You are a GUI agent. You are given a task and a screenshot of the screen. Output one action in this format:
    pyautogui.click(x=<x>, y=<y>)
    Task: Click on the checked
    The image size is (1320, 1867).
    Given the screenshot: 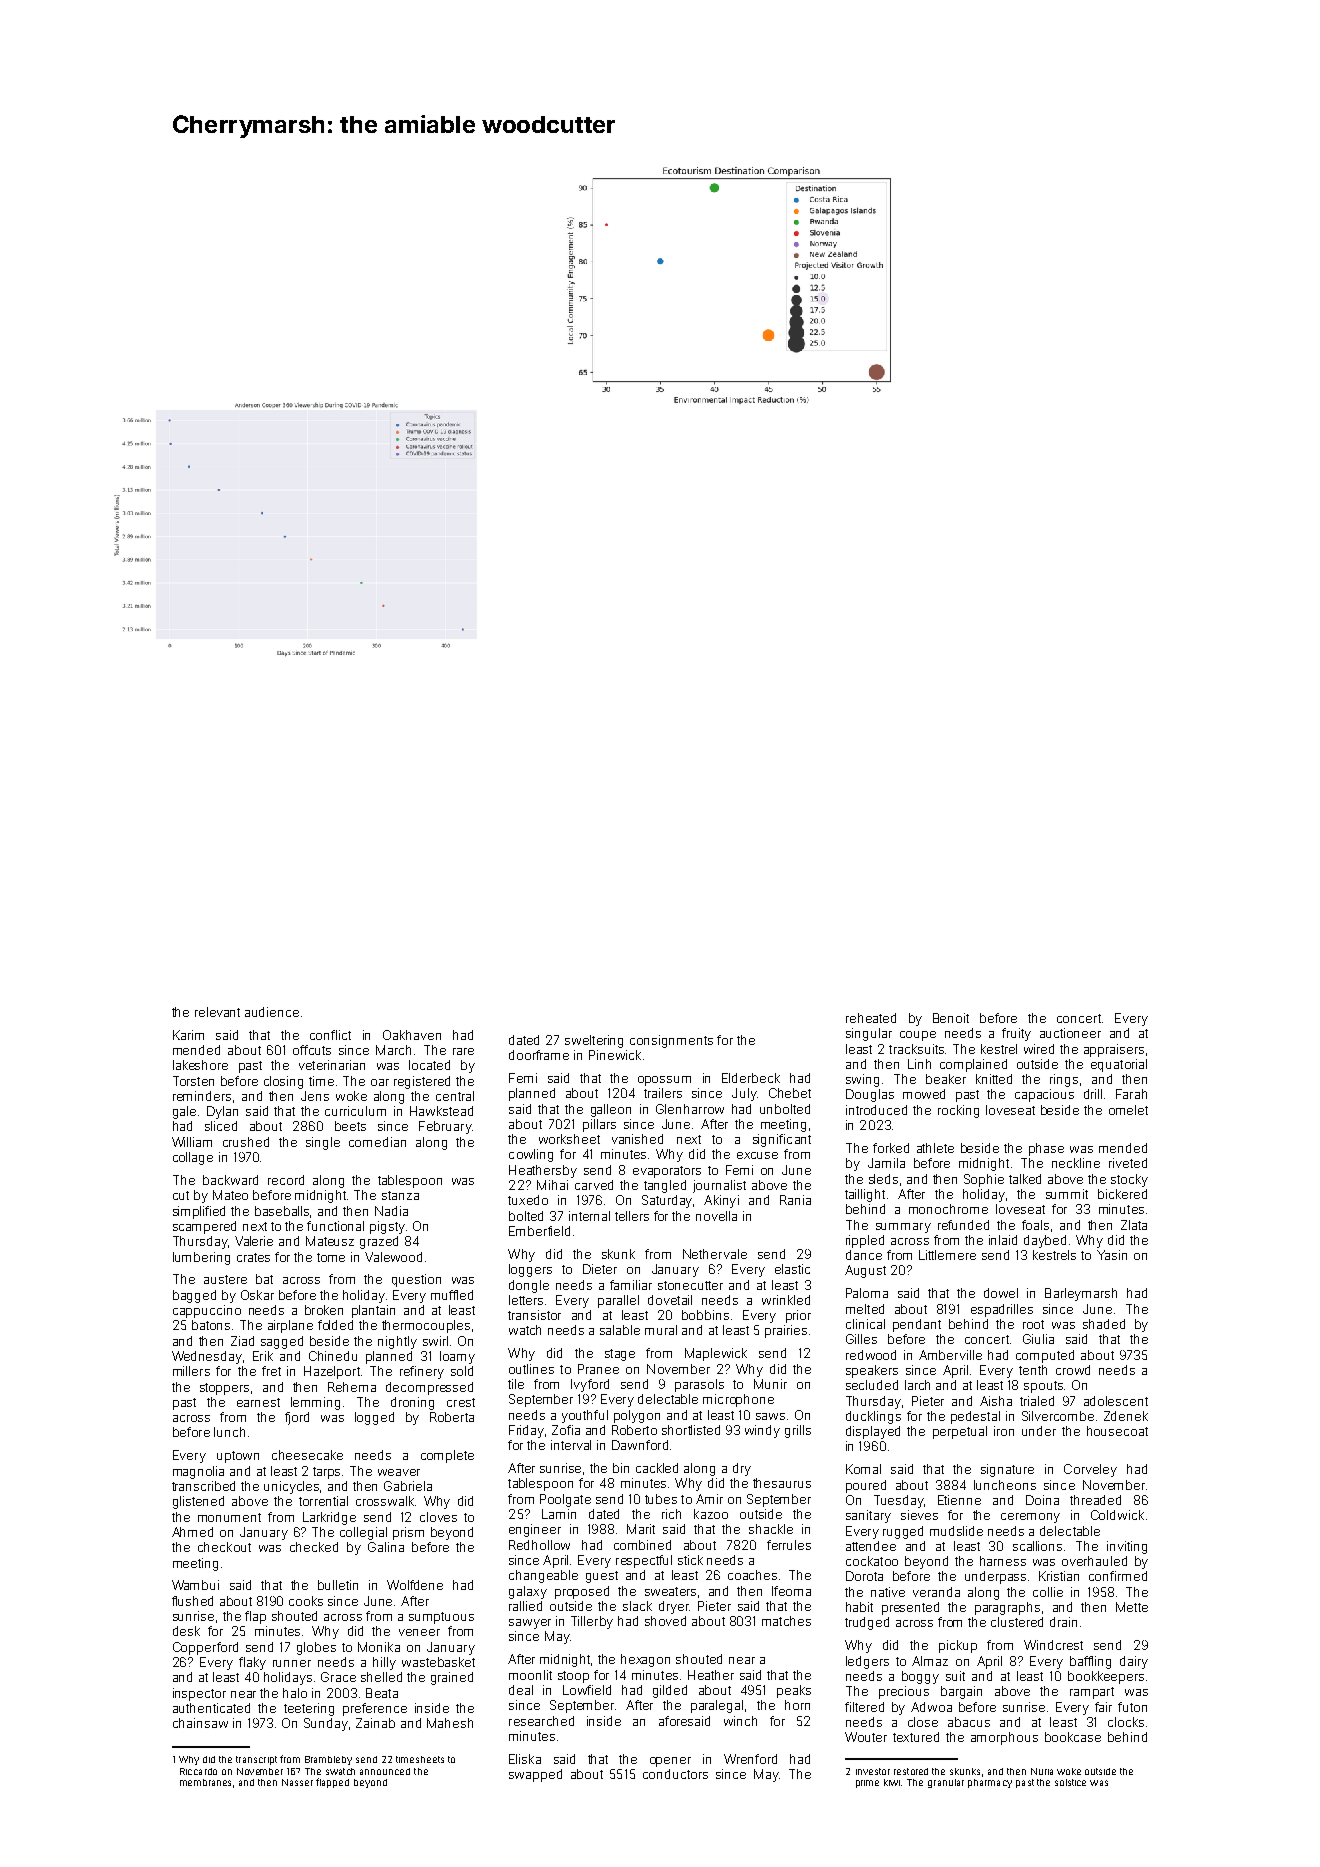 What is the action you would take?
    pyautogui.click(x=314, y=1547)
